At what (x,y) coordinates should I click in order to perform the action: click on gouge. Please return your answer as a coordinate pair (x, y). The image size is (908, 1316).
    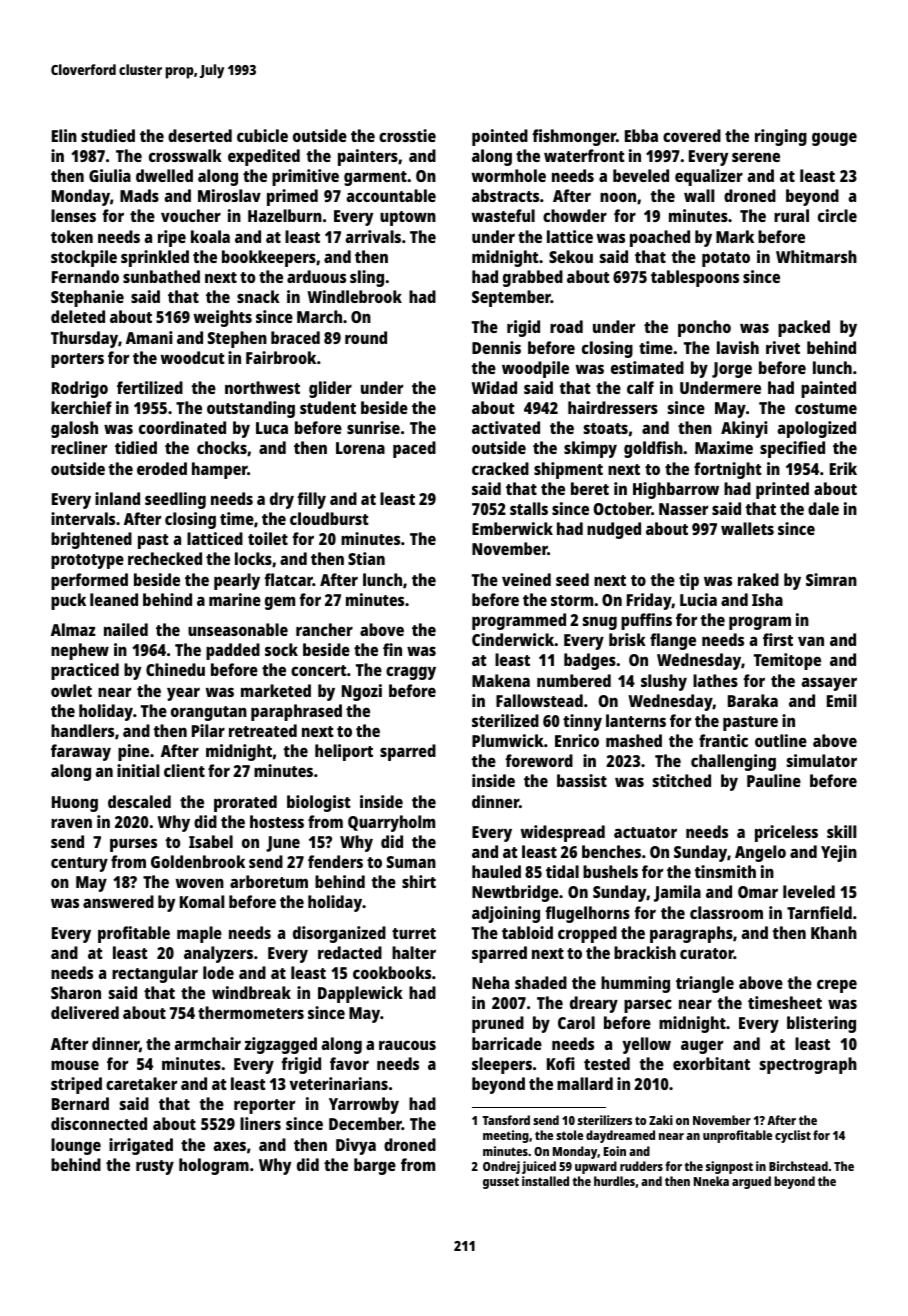
    Looking at the image, I should click on (834, 139).
